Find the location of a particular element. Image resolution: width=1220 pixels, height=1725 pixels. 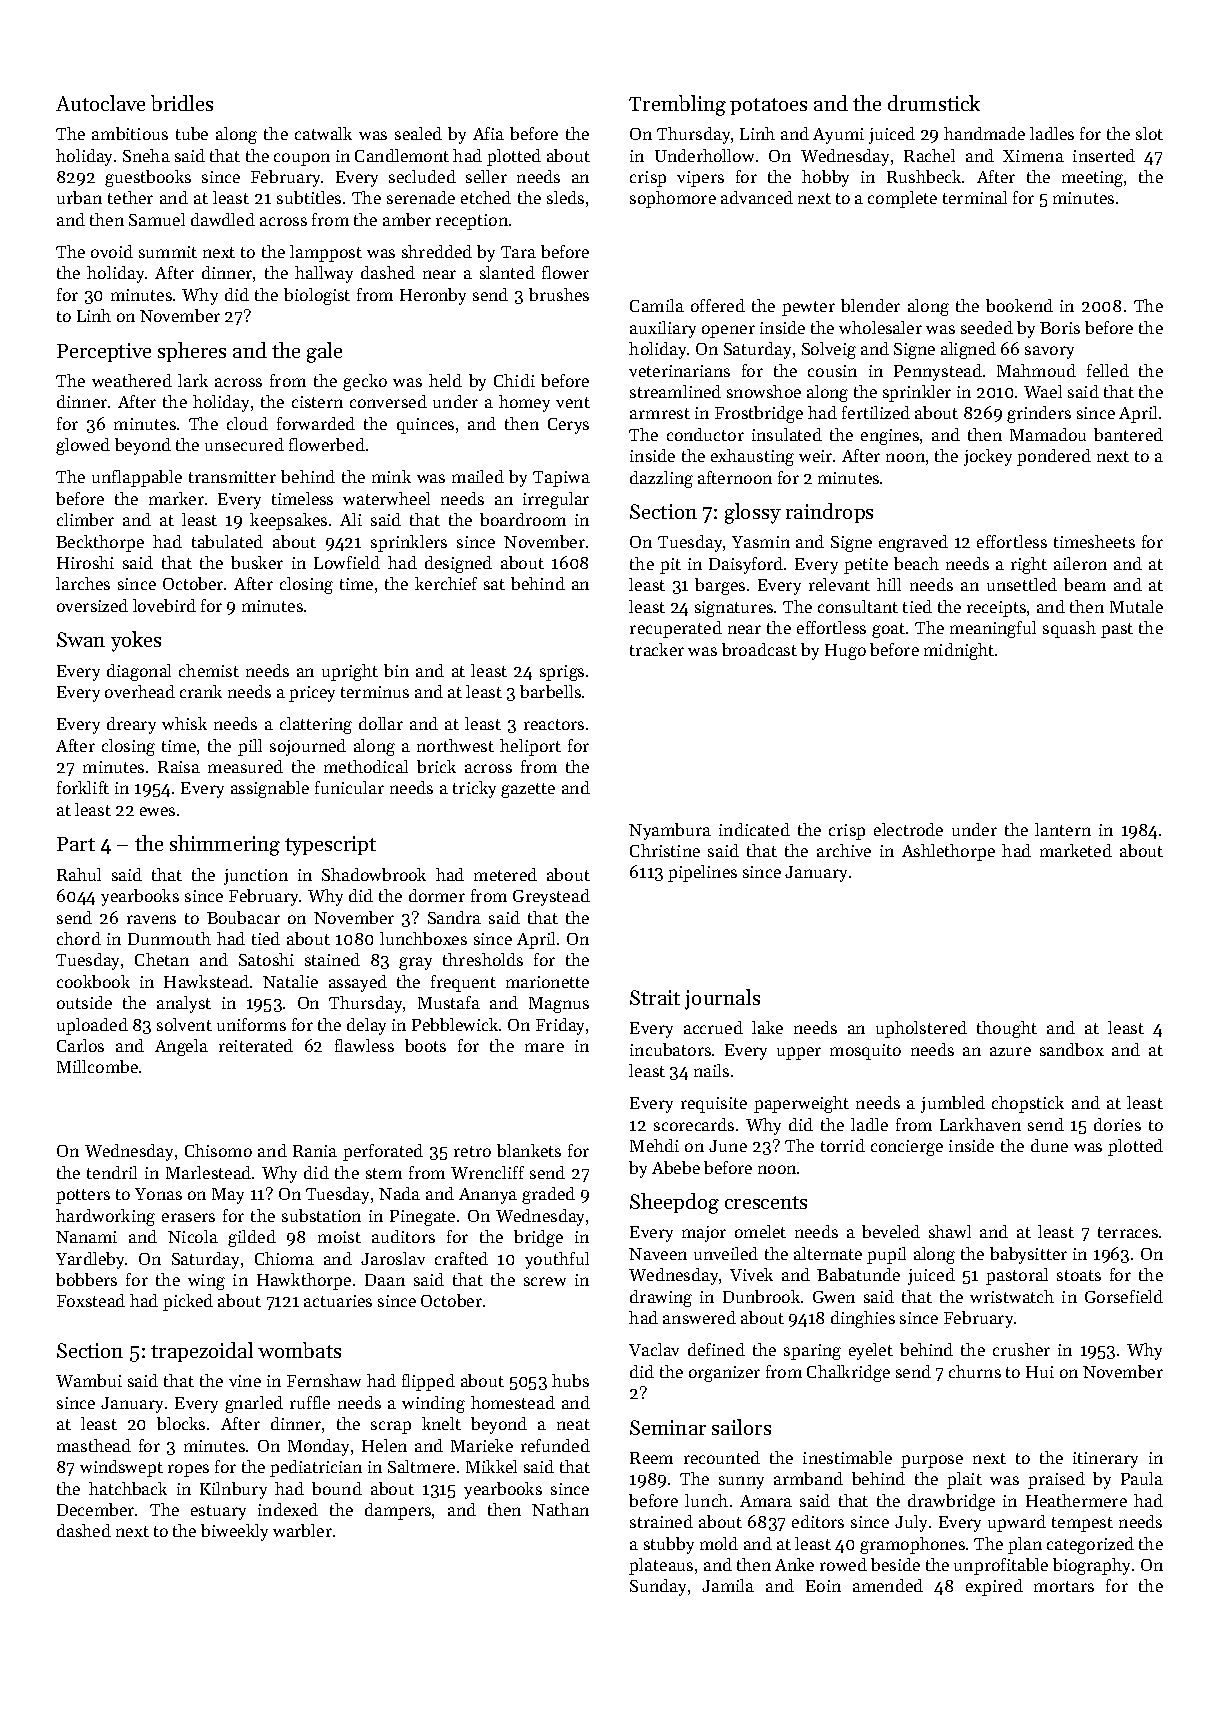

Naveen is located at coordinates (658, 1254).
